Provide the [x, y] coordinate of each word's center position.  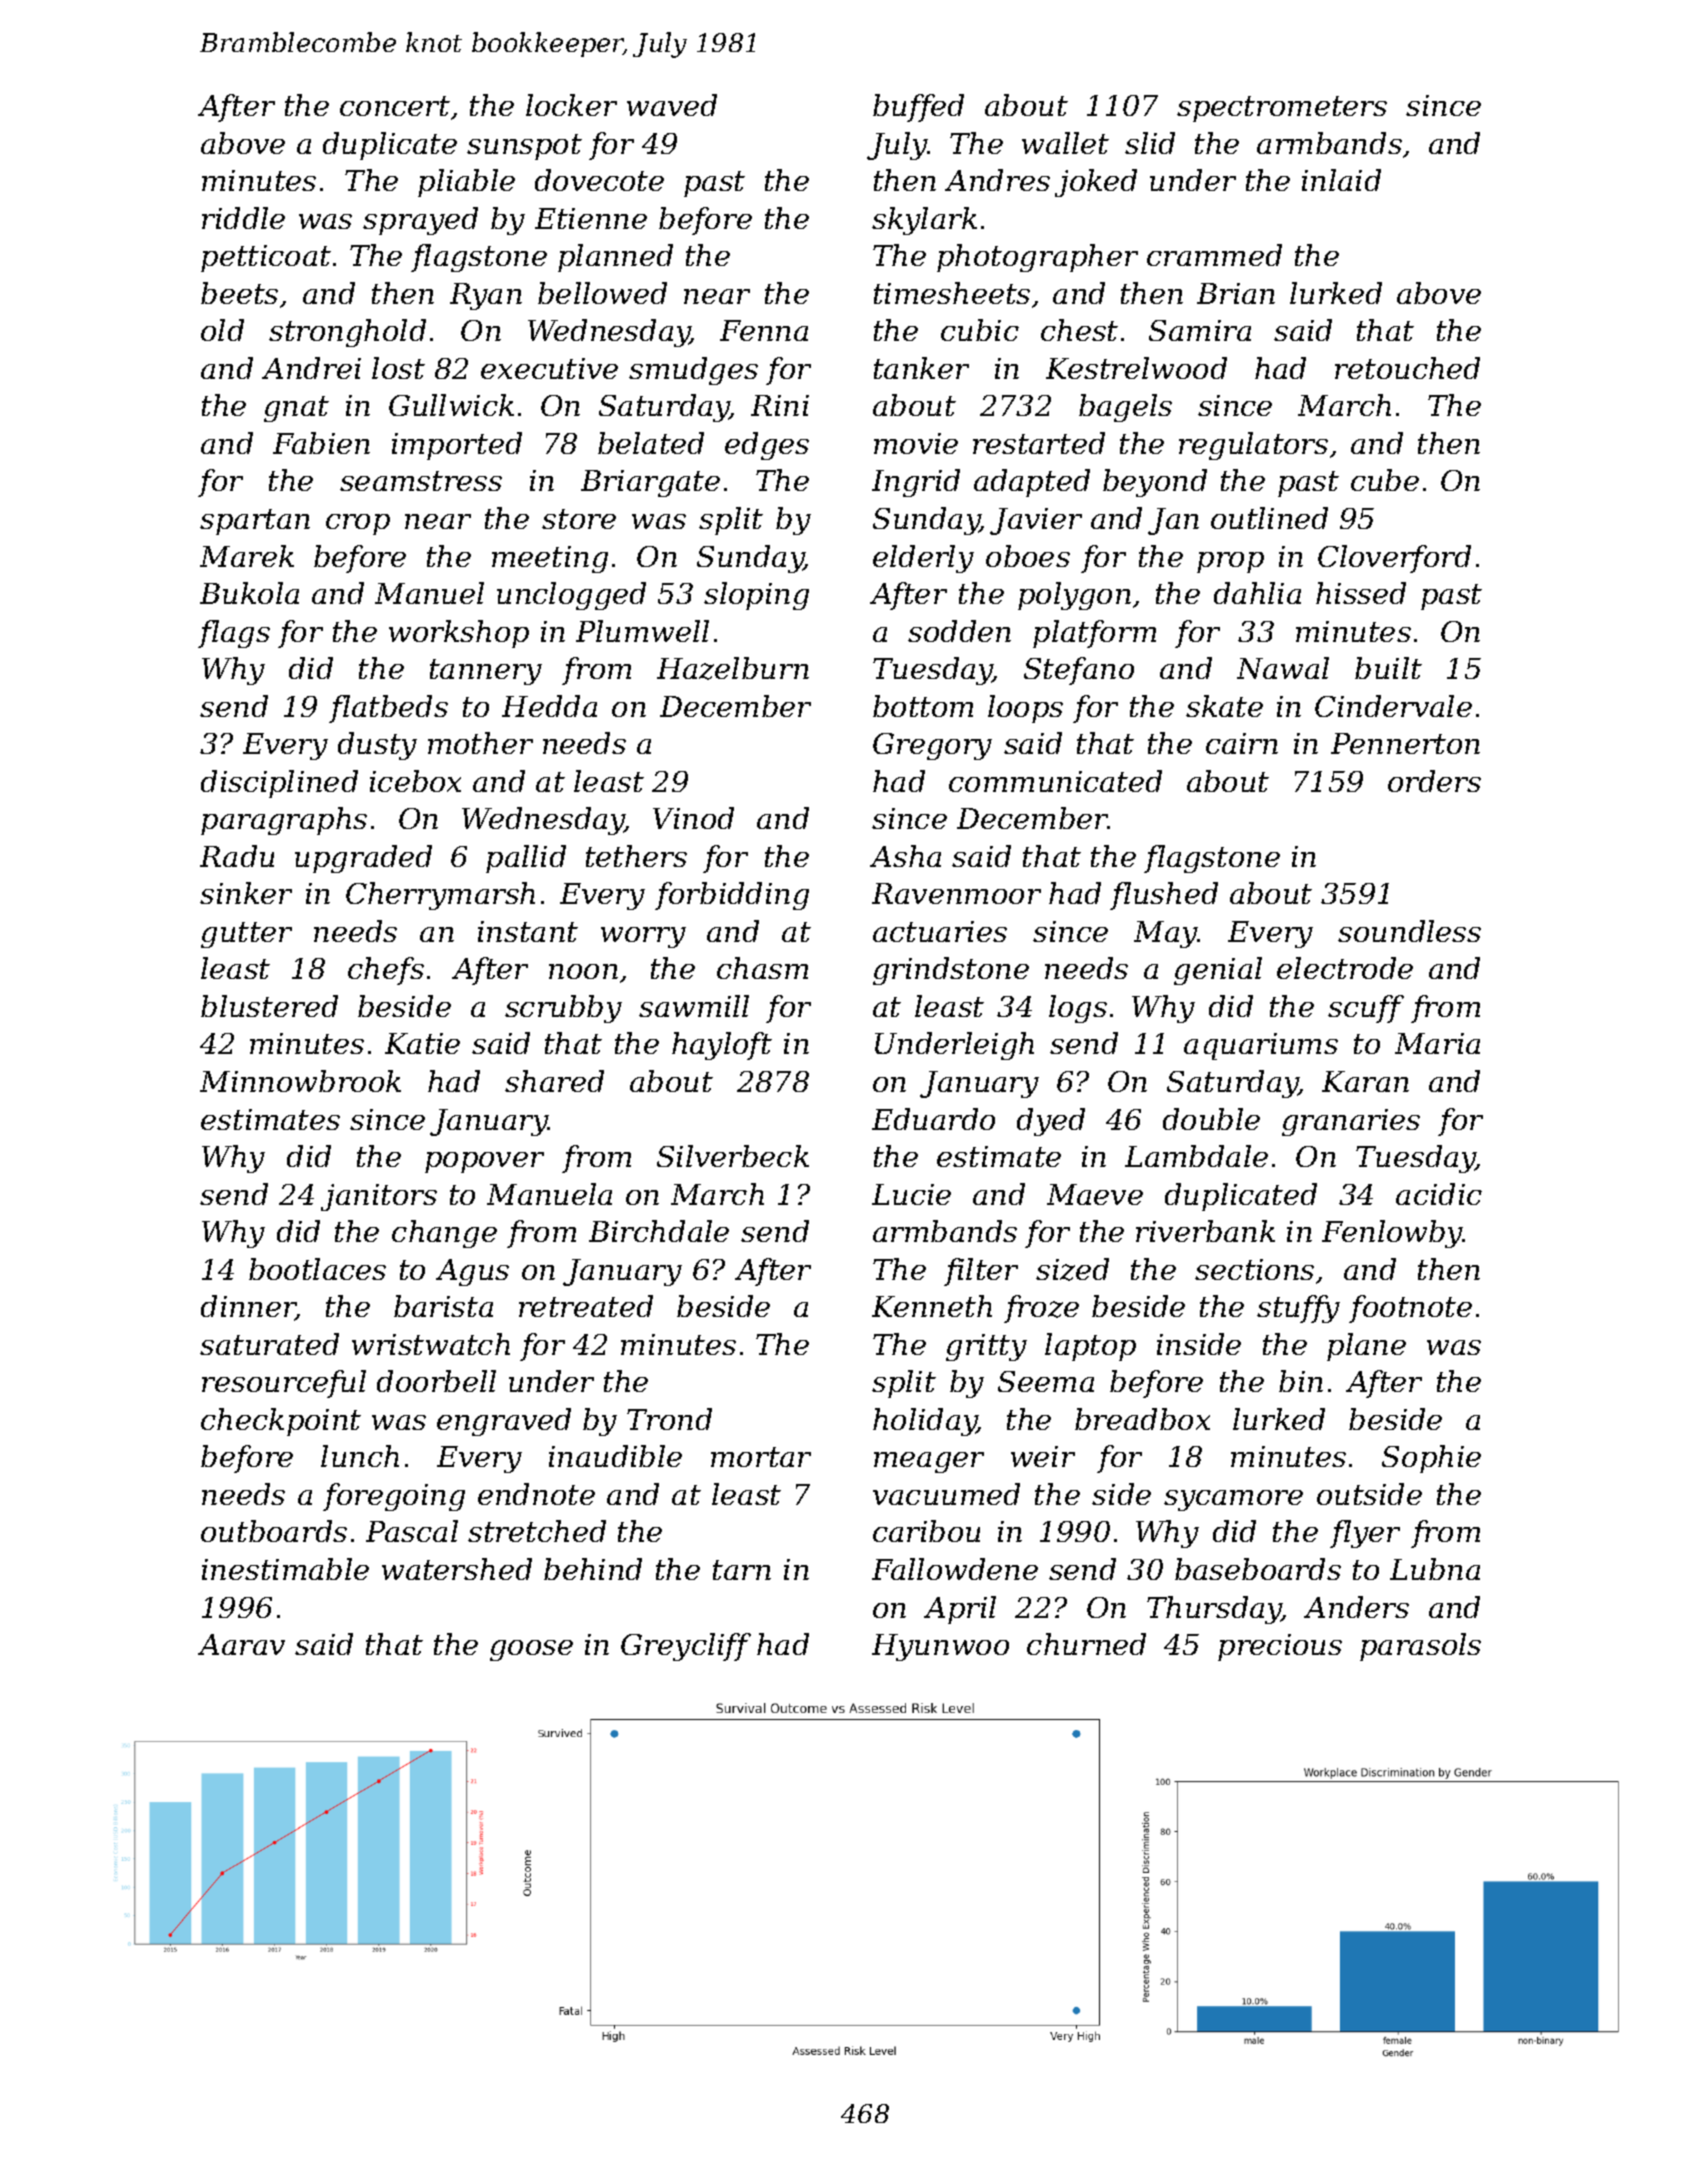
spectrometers [1282, 109]
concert [395, 106]
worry [643, 937]
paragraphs [284, 821]
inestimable [285, 1569]
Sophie [1431, 1459]
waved [672, 105]
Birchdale [659, 1231]
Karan [1365, 1081]
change [444, 1234]
